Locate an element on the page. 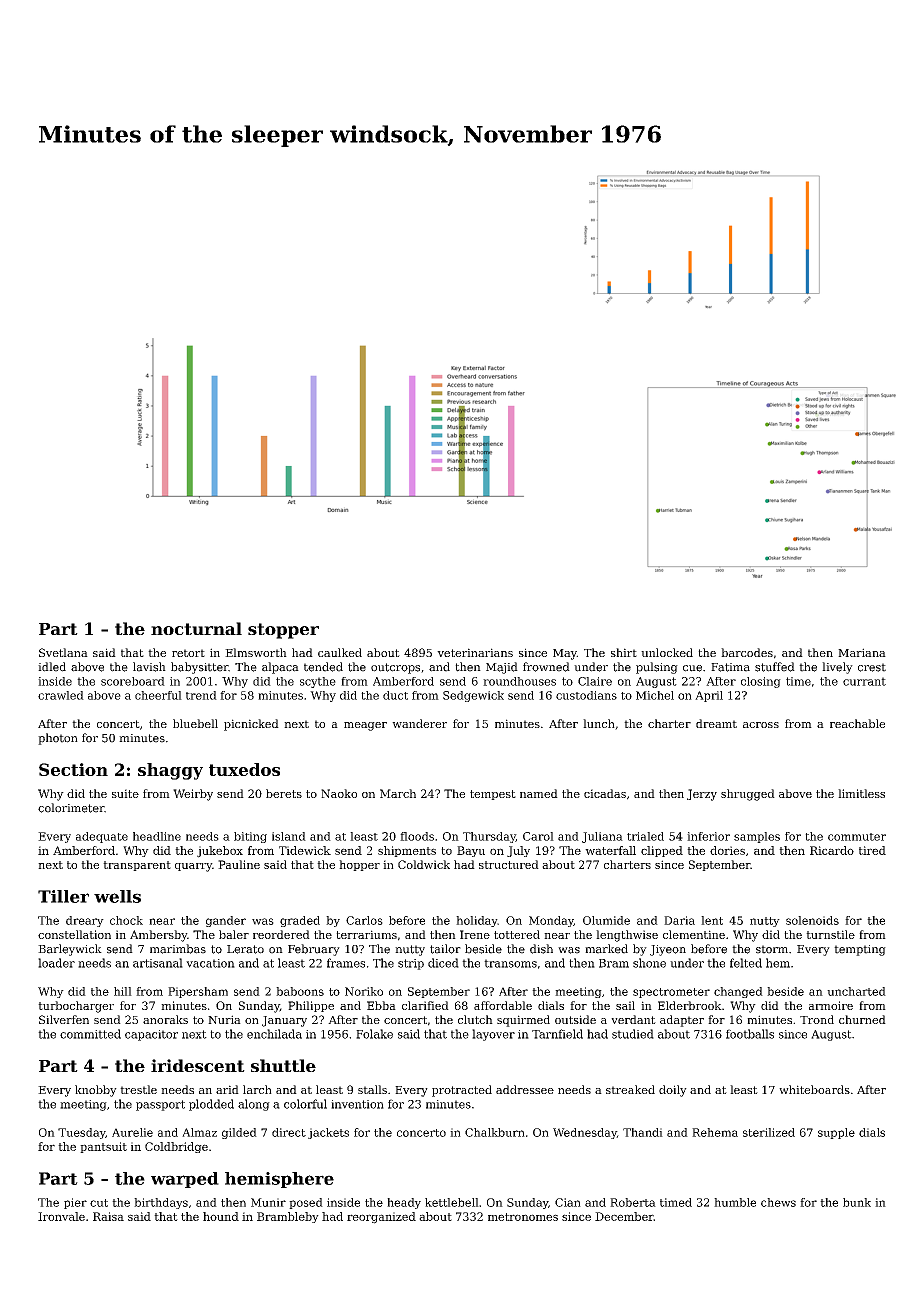  supple is located at coordinates (836, 1133).
